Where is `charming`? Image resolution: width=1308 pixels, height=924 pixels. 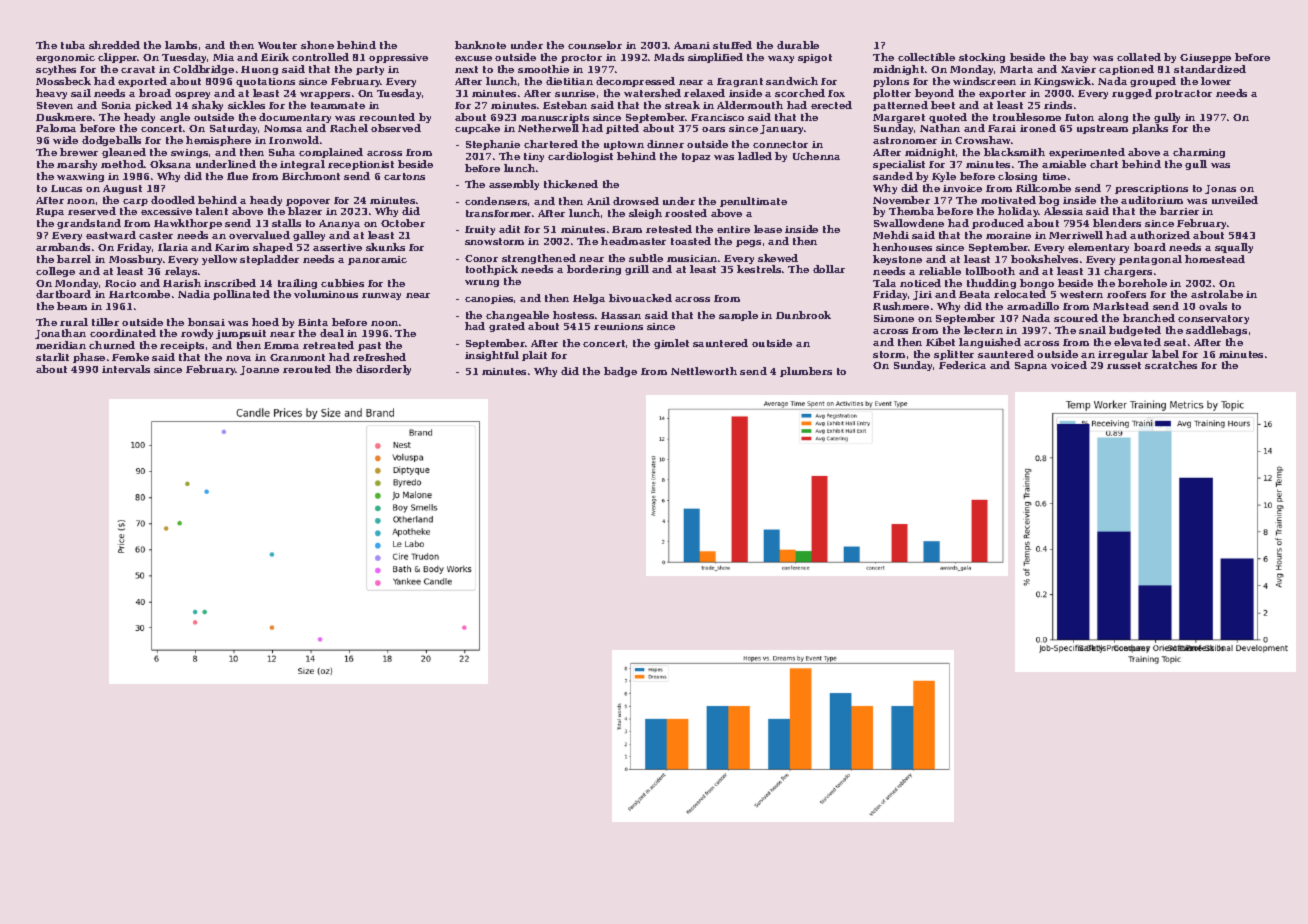 charming is located at coordinates (1199, 153).
